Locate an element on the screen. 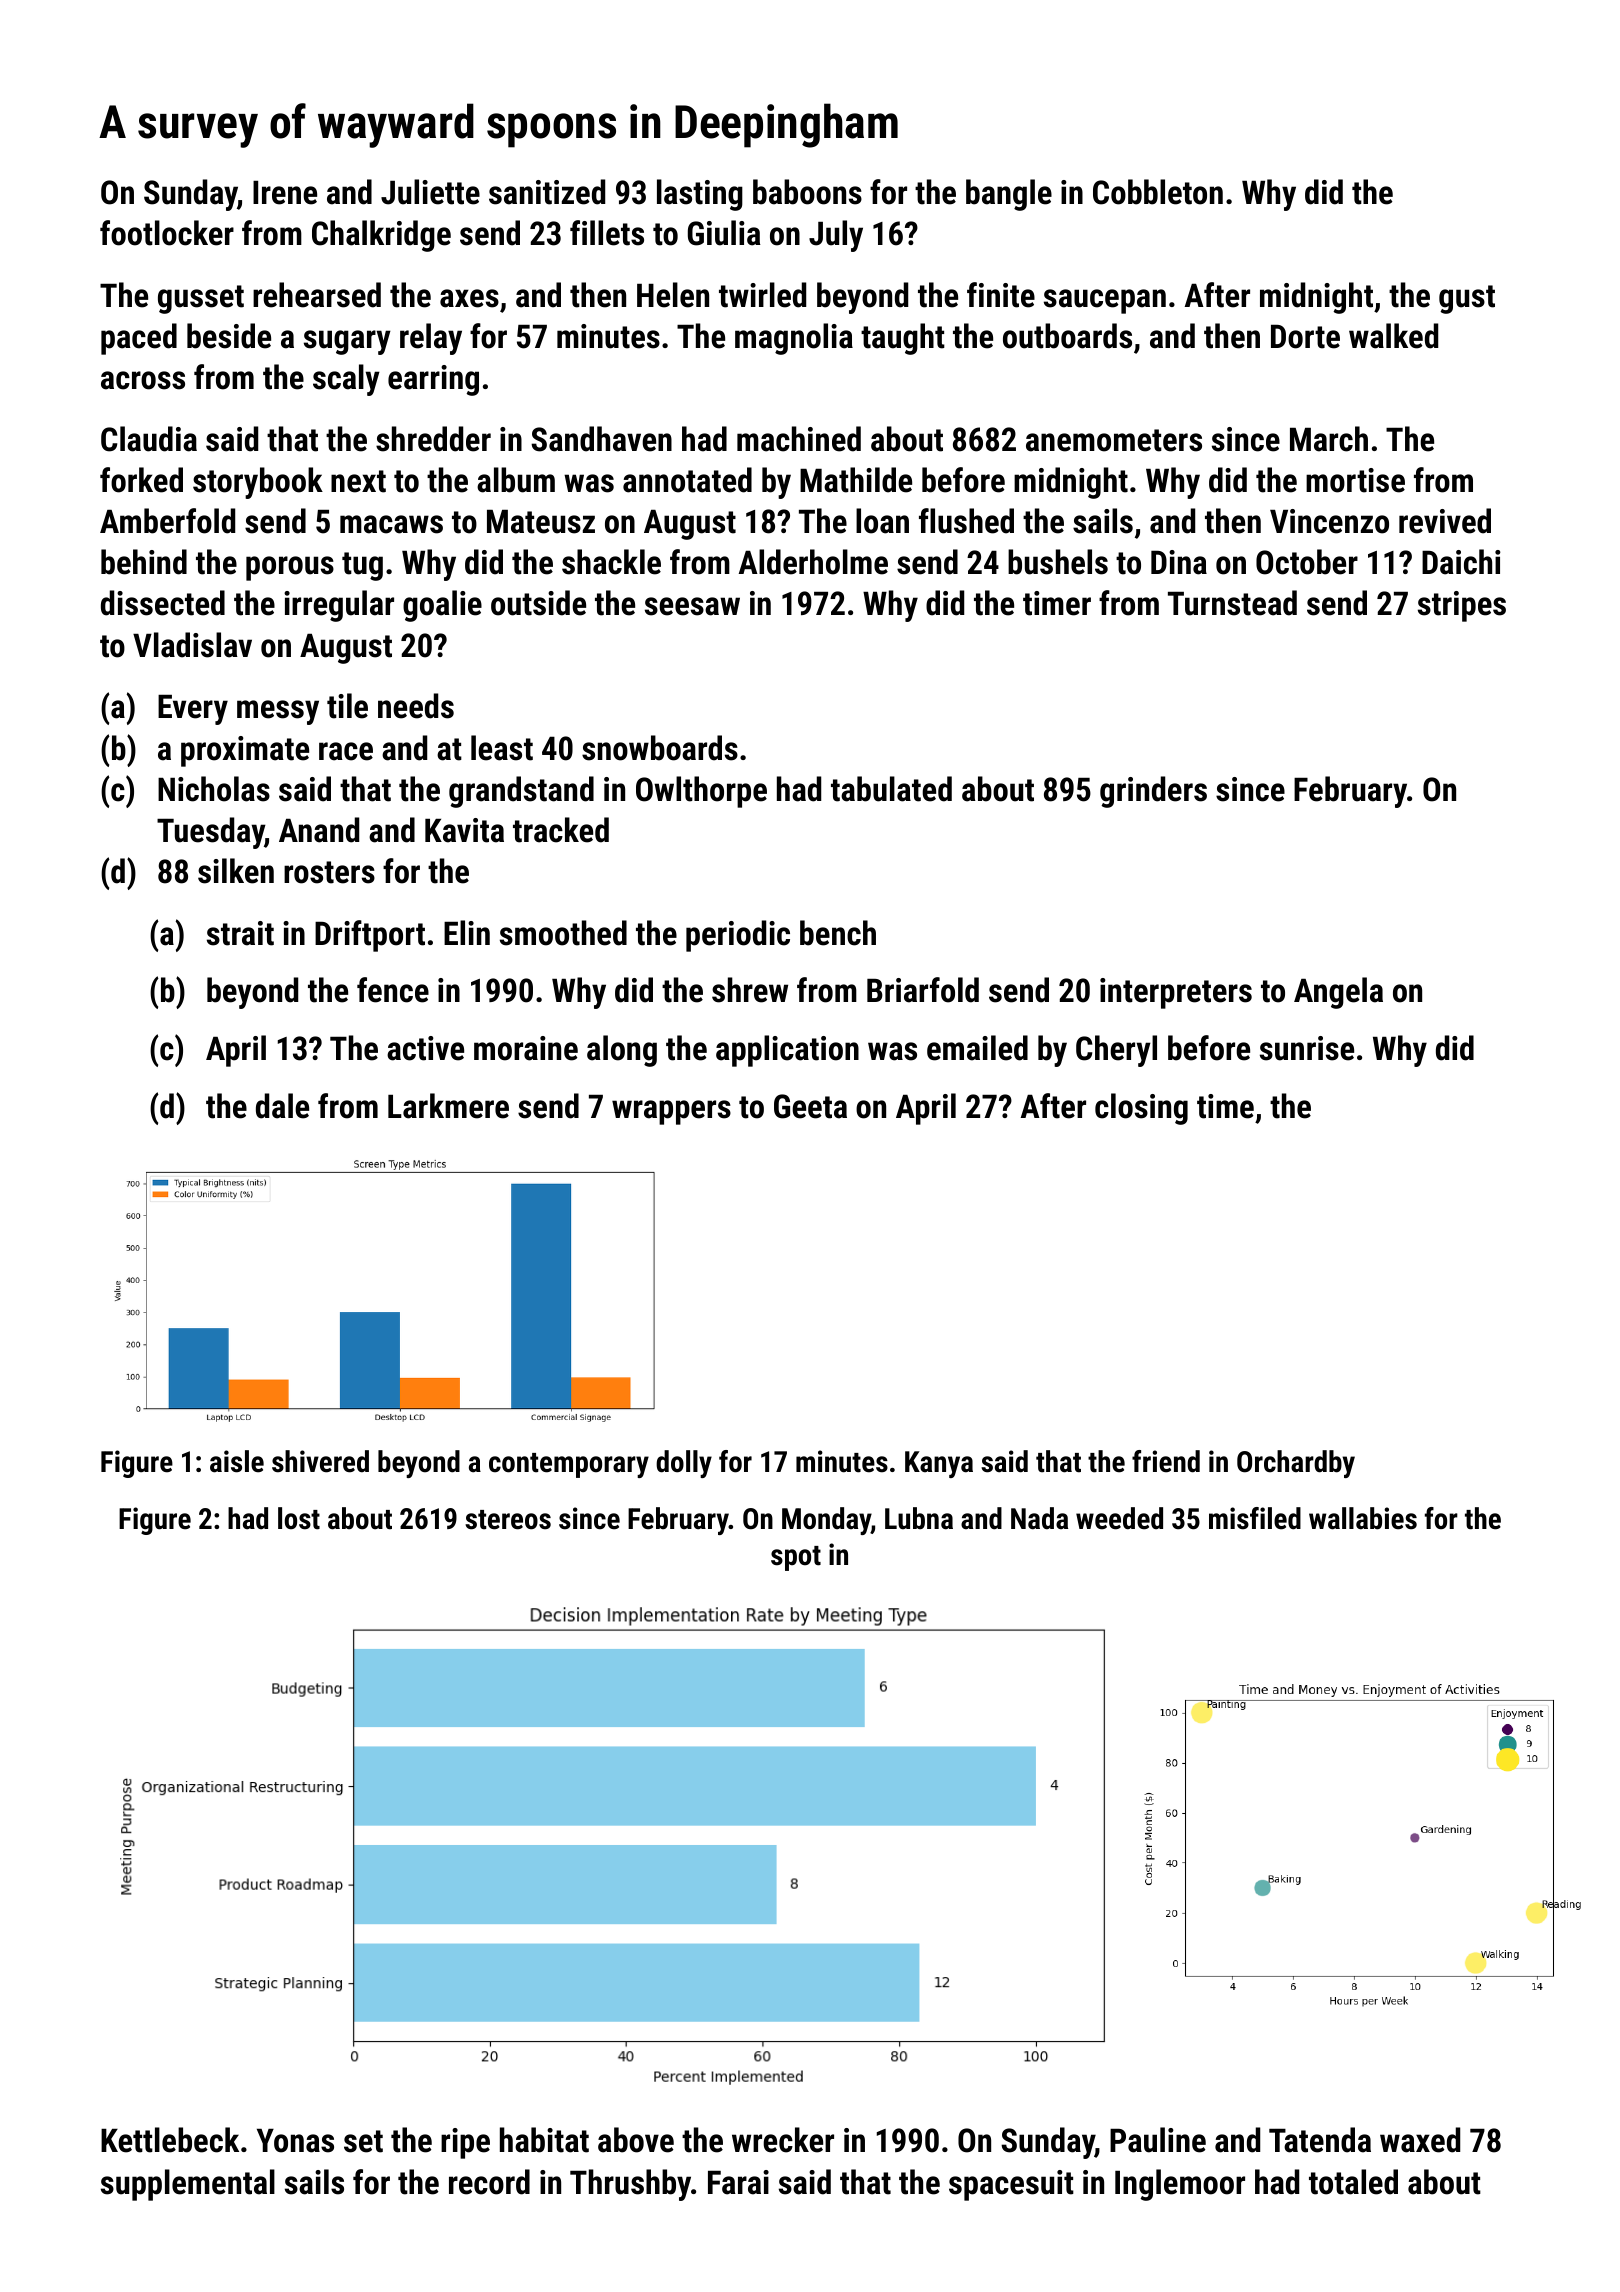 The width and height of the screenshot is (1620, 2292). emailed is located at coordinates (977, 1048).
